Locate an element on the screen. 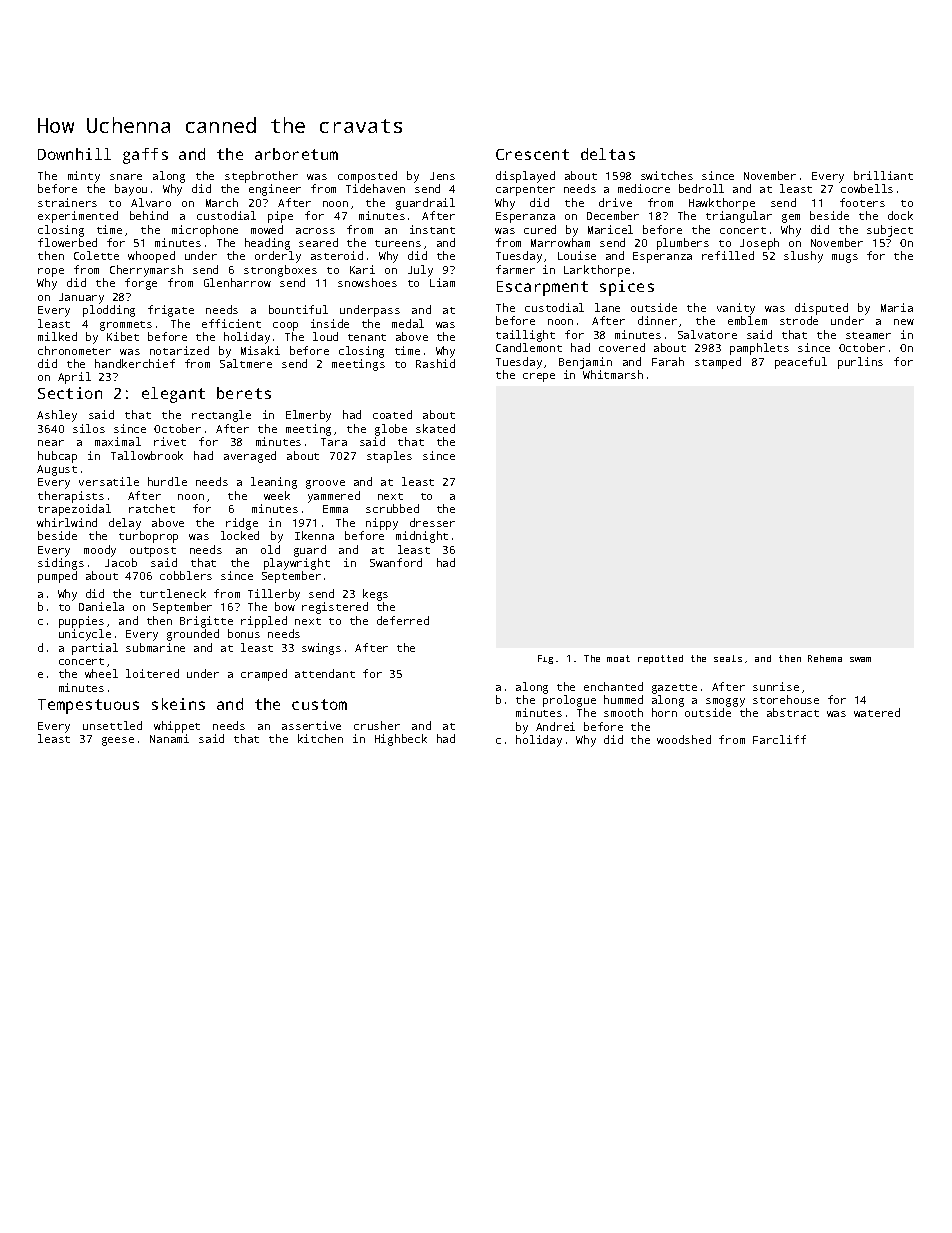  bedroll is located at coordinates (701, 188).
